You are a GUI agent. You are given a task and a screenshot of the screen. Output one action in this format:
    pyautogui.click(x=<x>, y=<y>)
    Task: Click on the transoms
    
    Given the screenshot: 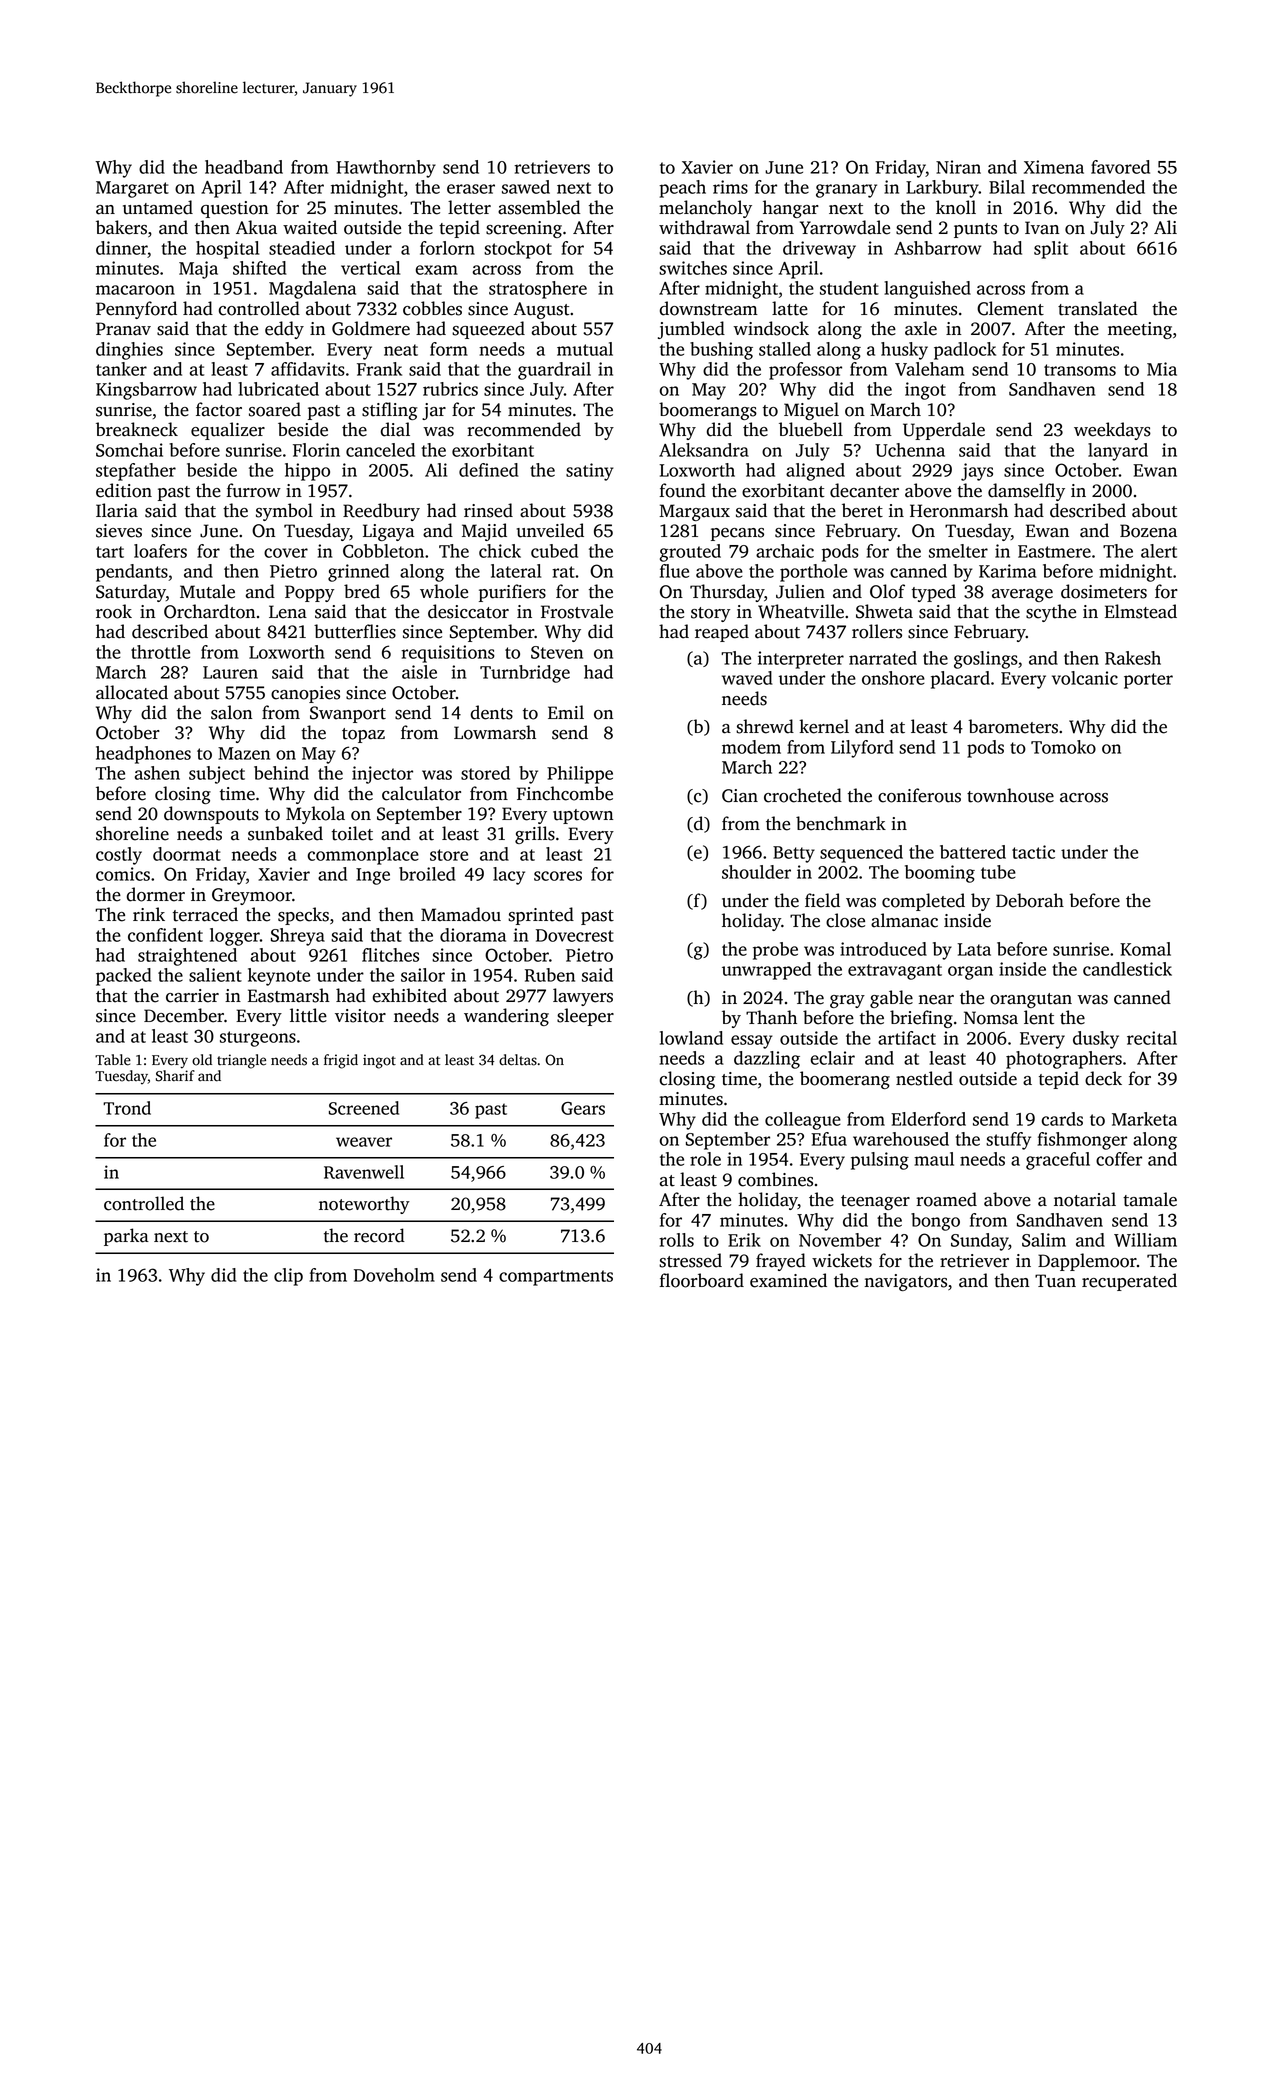 What is the action you would take?
    pyautogui.click(x=1080, y=370)
